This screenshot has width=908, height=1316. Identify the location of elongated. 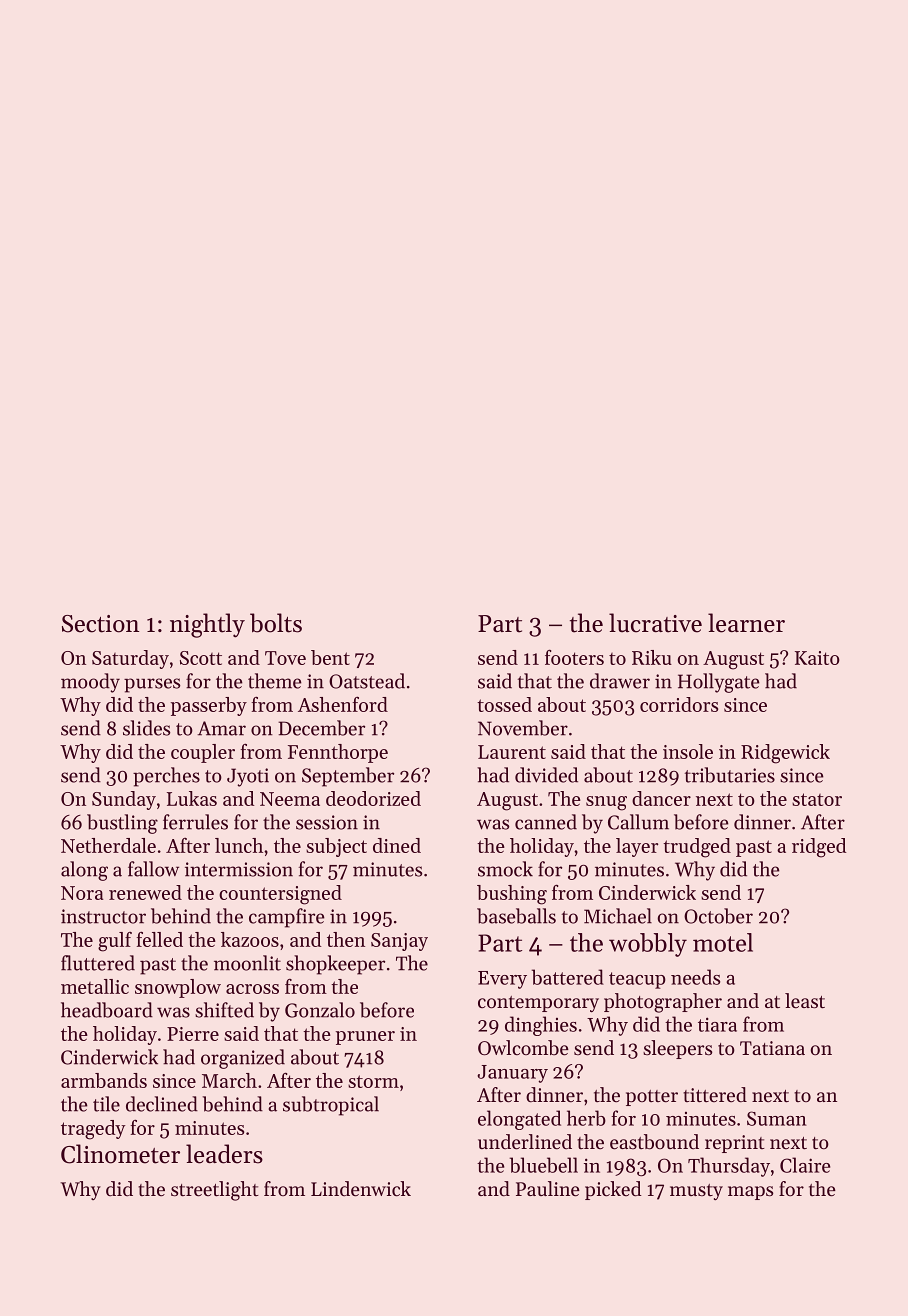
(519, 1120).
